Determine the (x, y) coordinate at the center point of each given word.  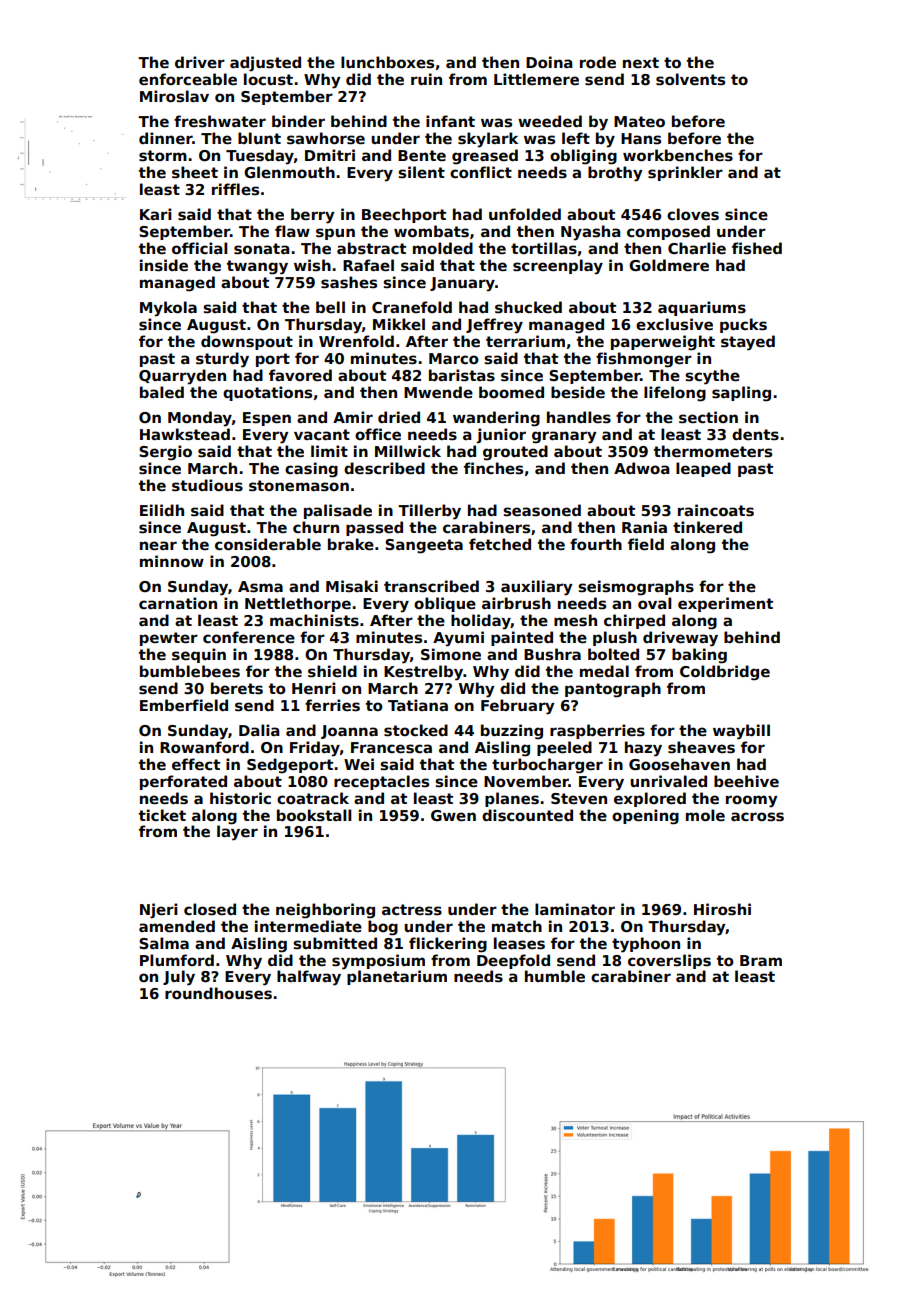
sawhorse (326, 138)
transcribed (431, 586)
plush (615, 638)
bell (330, 307)
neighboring (325, 911)
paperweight (663, 343)
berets (237, 688)
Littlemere (536, 79)
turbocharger (547, 766)
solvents (690, 79)
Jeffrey (494, 326)
